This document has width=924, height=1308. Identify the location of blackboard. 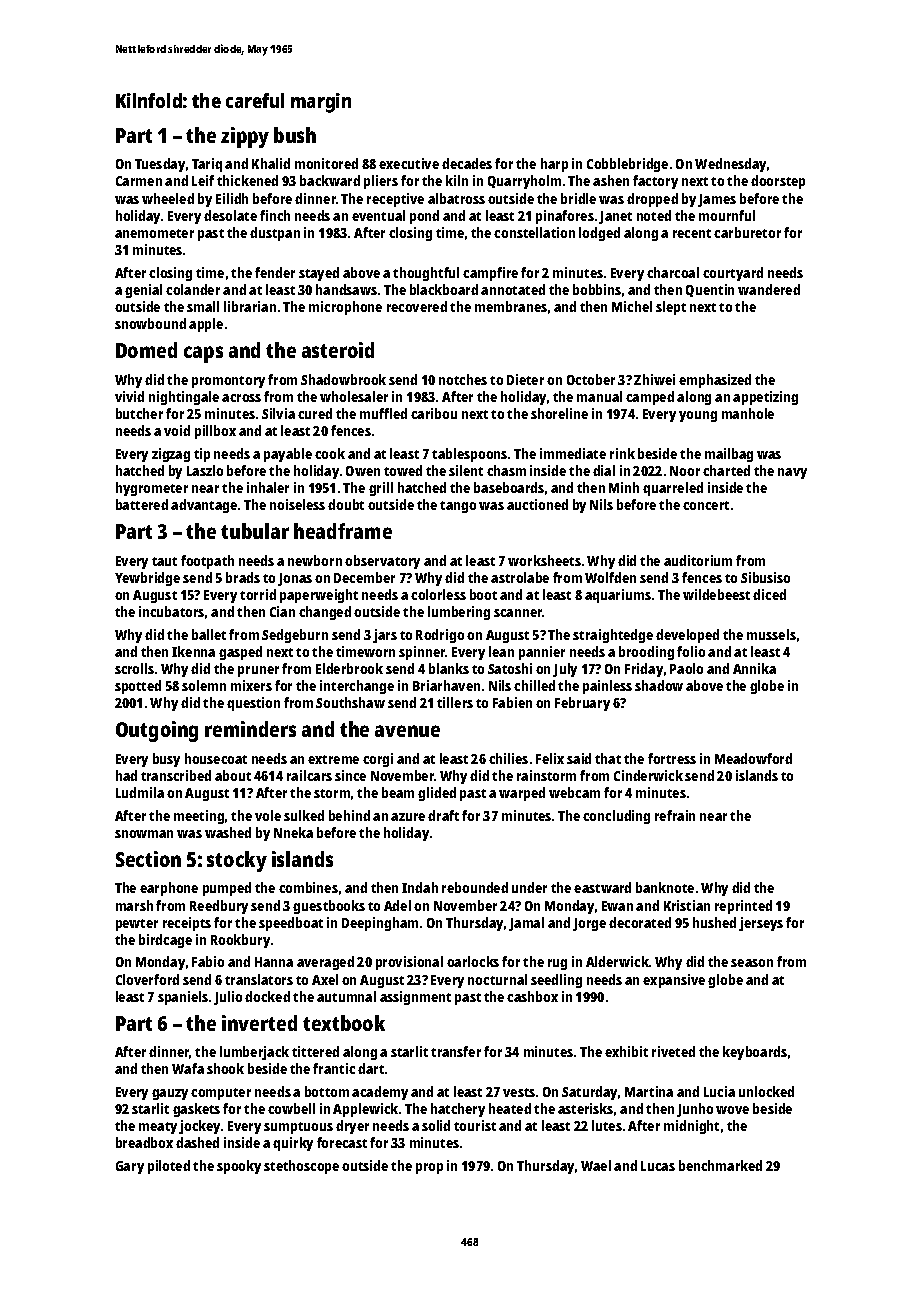
(444, 289).
